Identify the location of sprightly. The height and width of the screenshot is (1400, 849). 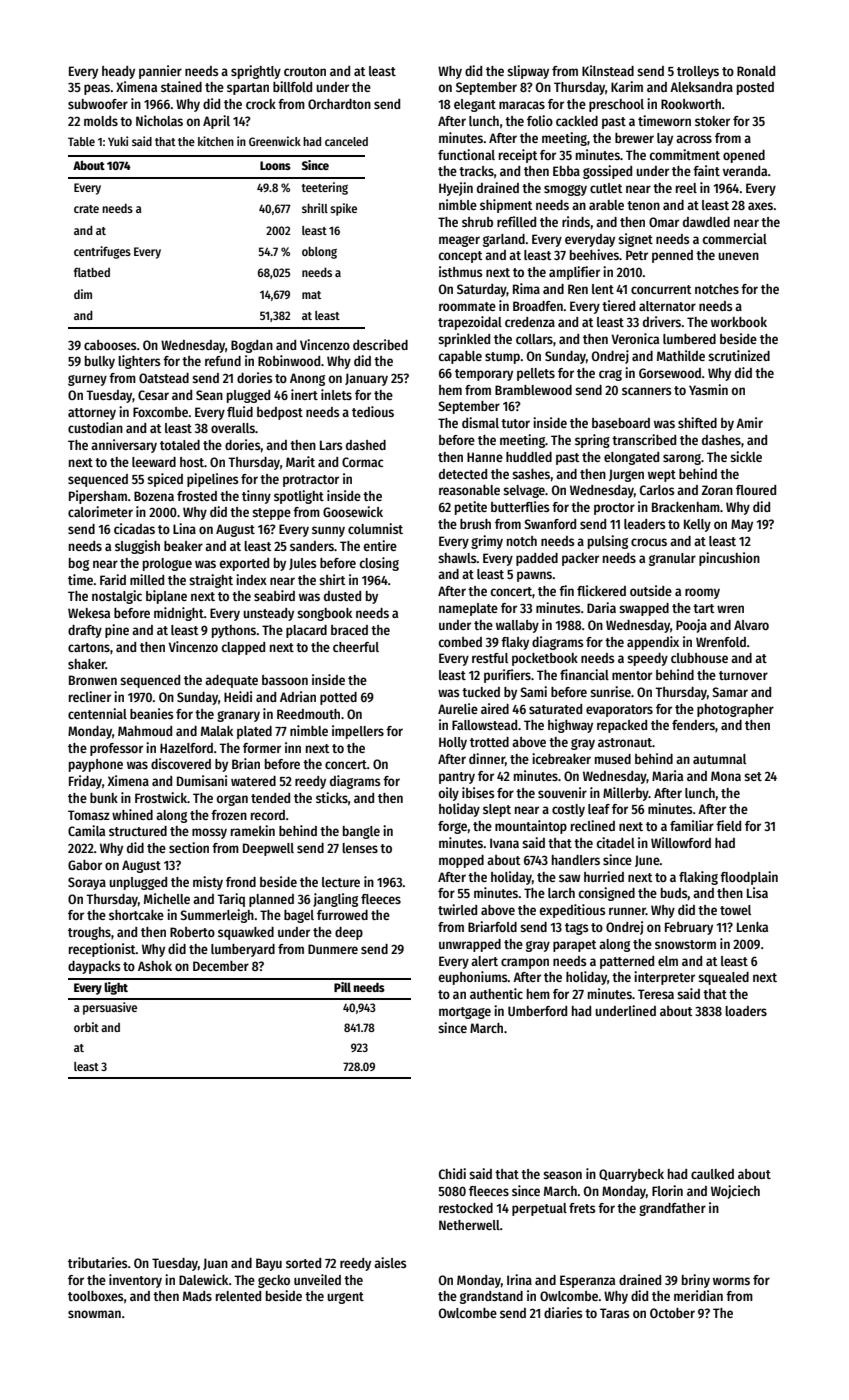
(256, 72).
